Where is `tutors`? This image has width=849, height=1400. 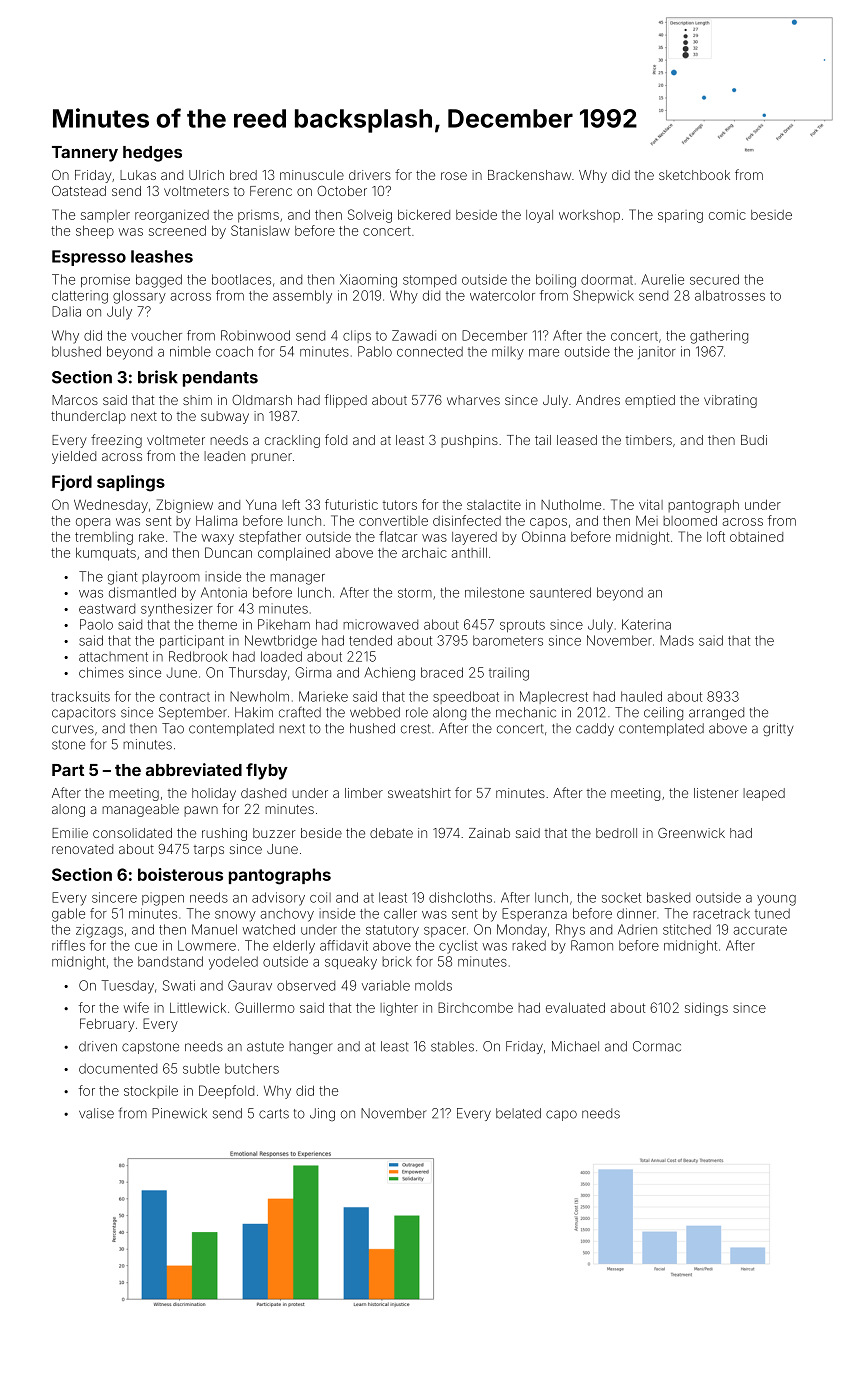
tutors is located at coordinates (400, 505).
